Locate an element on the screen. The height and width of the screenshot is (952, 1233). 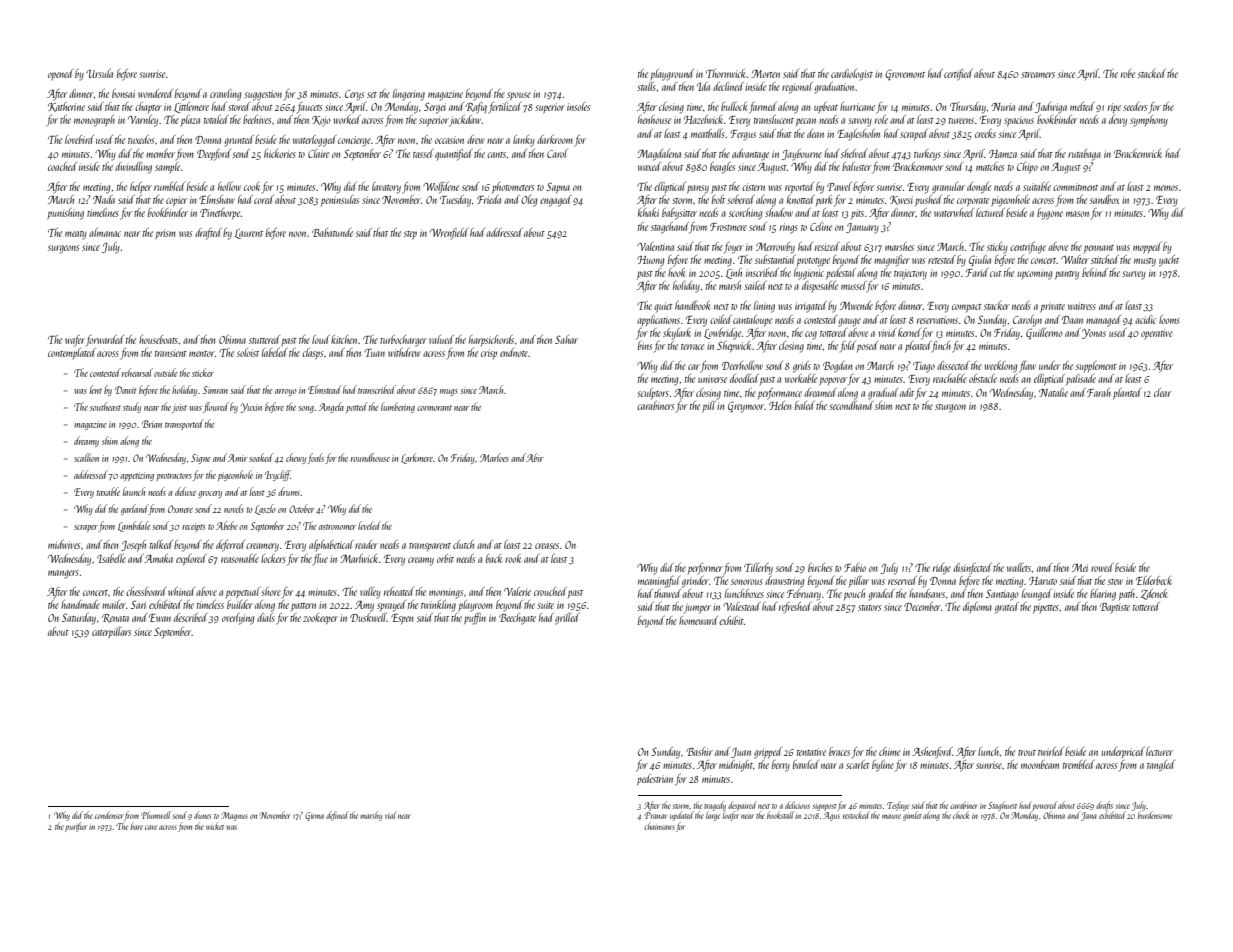
certified is located at coordinates (958, 75).
